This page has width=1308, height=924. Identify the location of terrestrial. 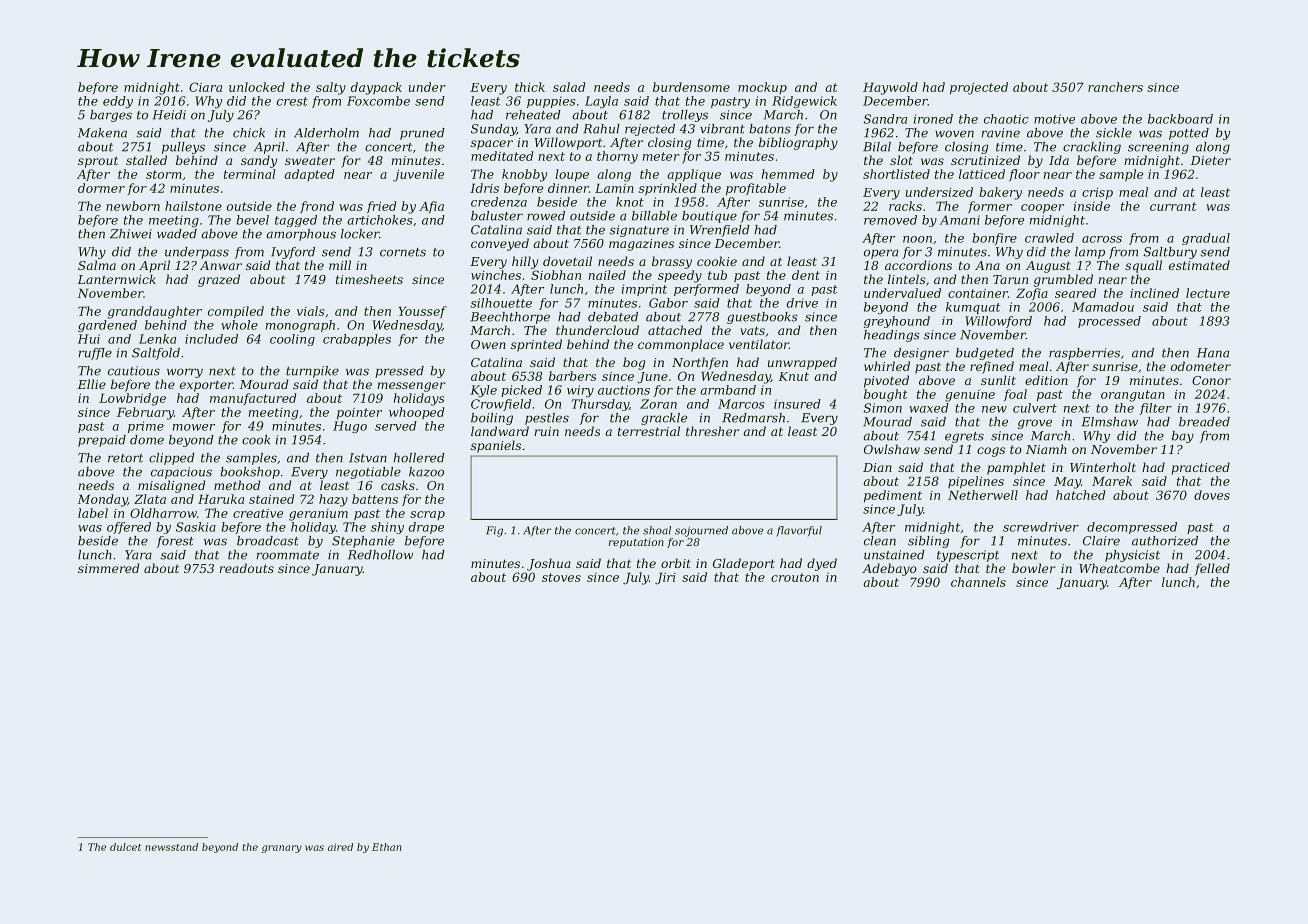
(649, 431).
